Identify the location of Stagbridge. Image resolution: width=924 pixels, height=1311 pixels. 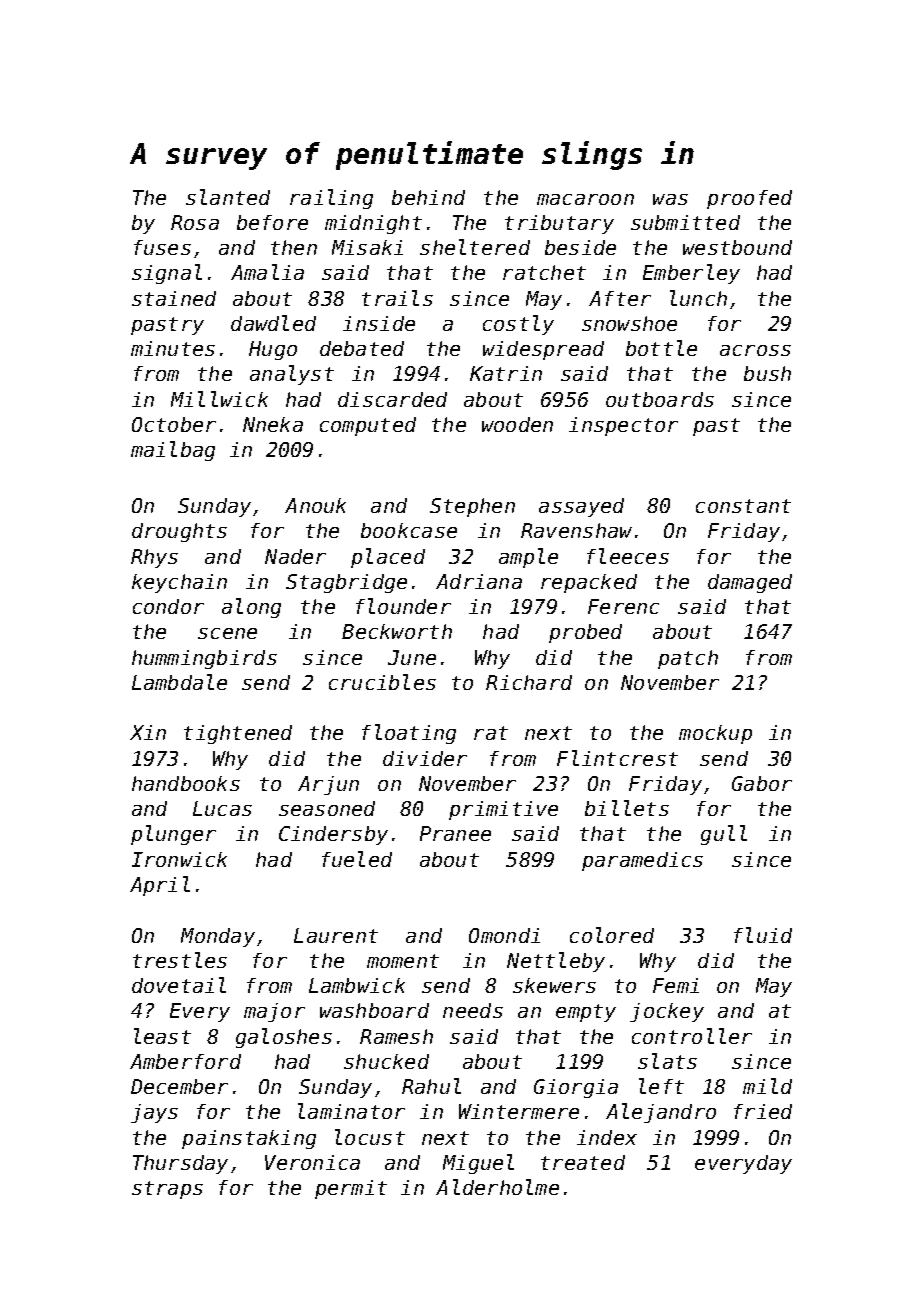
(346, 583).
